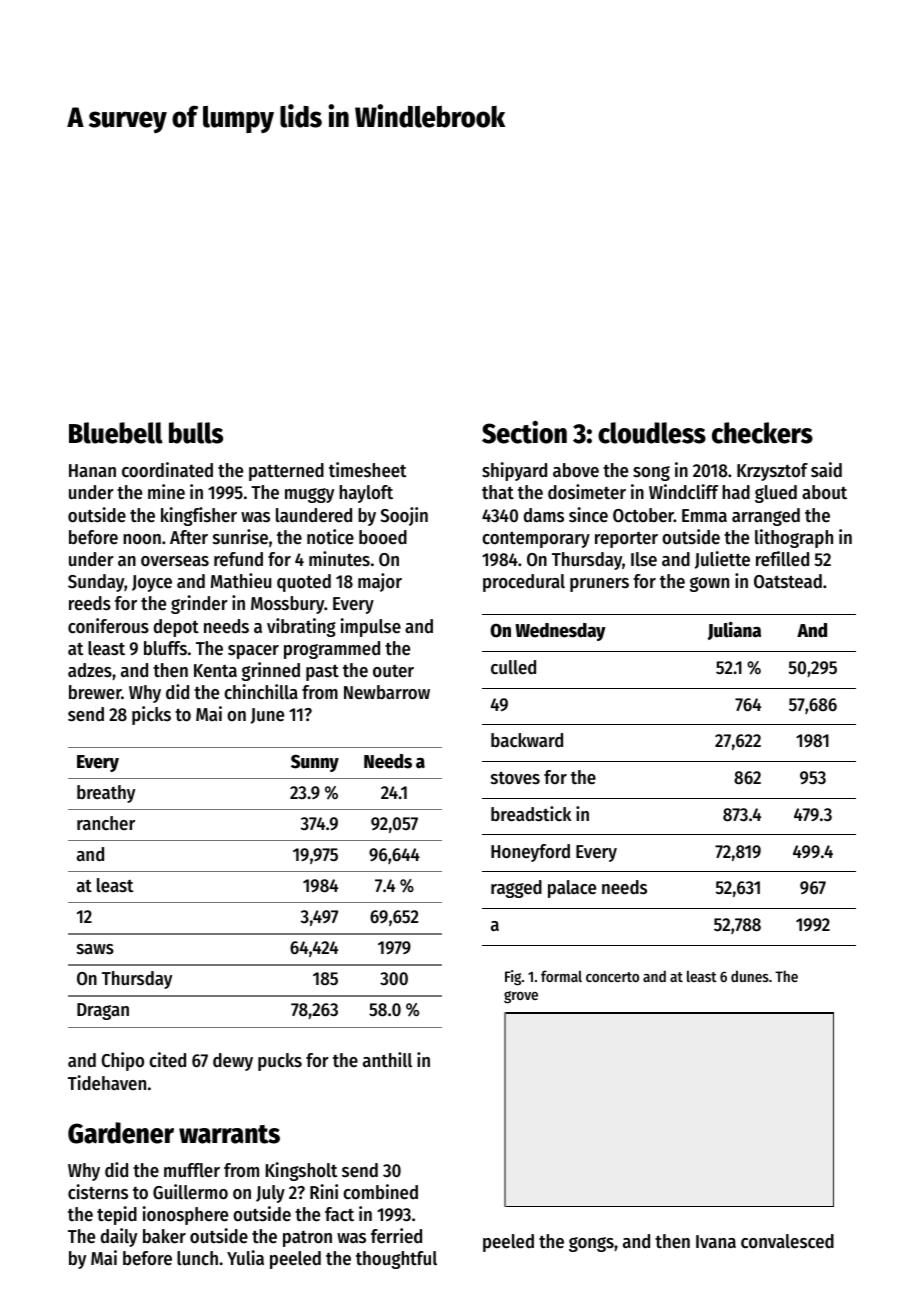  I want to click on Dragan, so click(103, 1011).
